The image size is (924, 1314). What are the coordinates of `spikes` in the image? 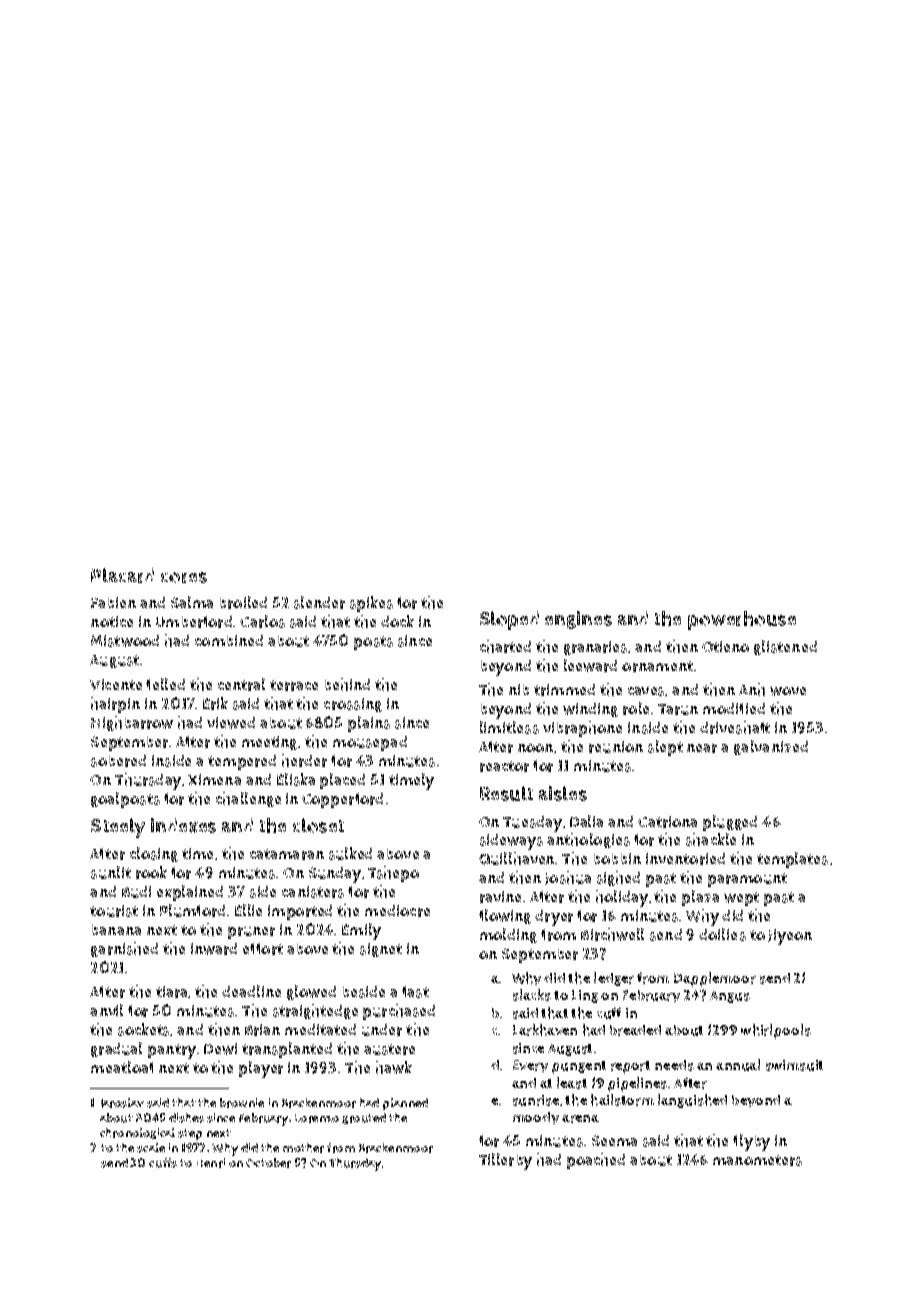 It's located at (371, 604).
